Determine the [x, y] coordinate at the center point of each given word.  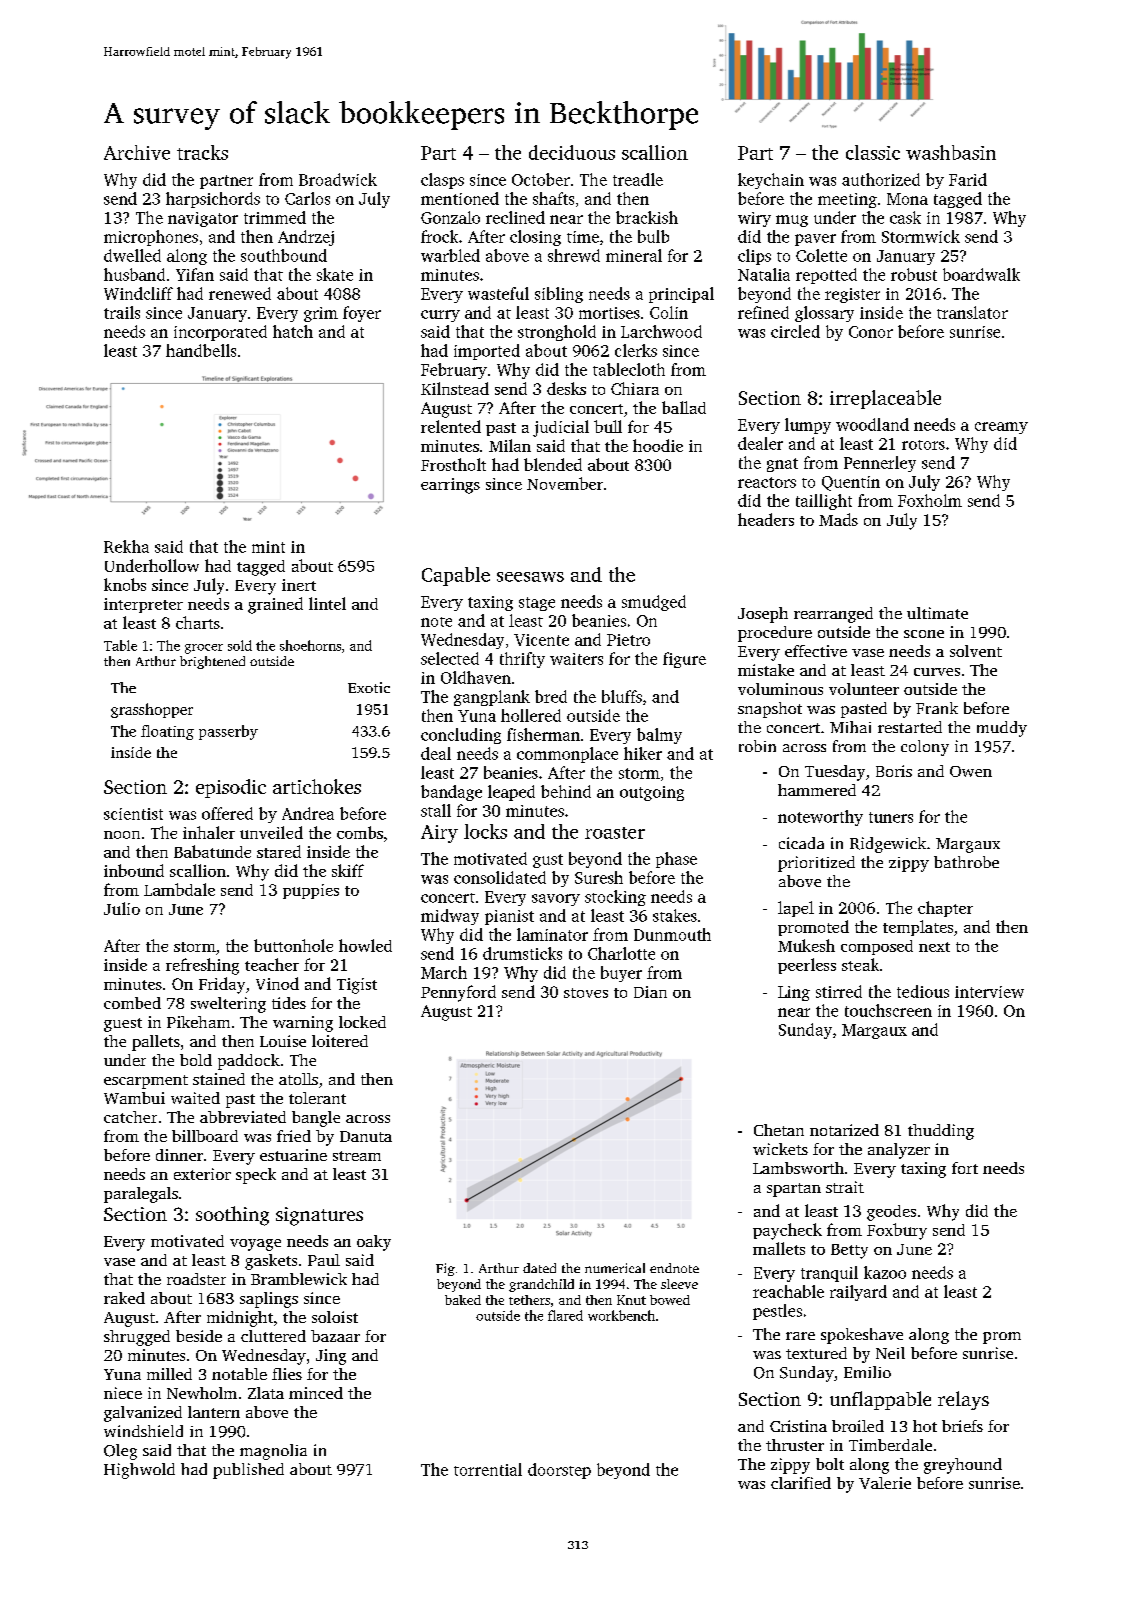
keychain [771, 181]
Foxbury [897, 1231]
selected [450, 658]
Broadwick [338, 179]
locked [362, 1022]
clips [754, 257]
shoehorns [310, 645]
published [248, 1471]
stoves [586, 993]
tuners [891, 817]
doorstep [559, 1471]
